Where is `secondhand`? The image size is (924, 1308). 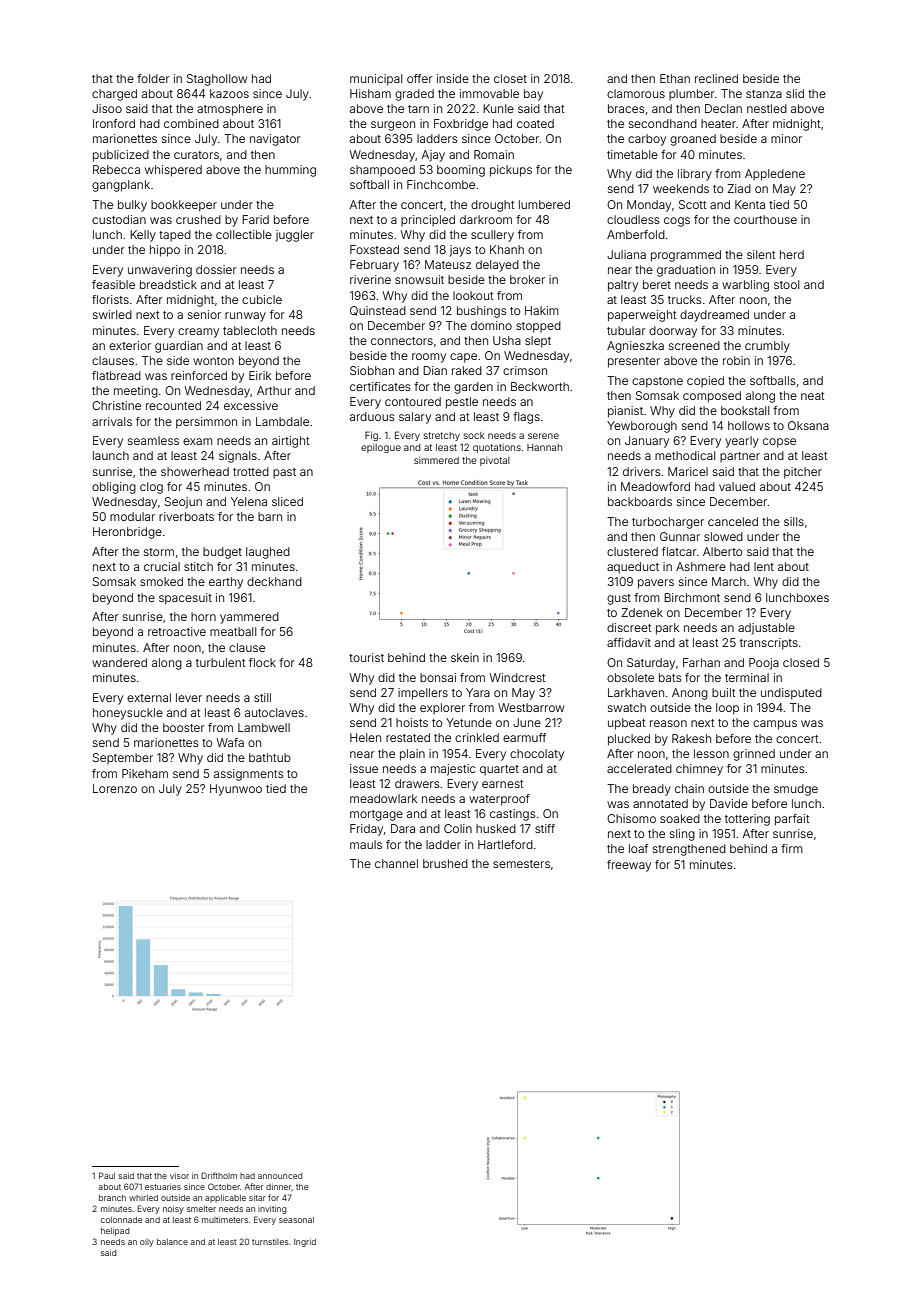
secondhand is located at coordinates (663, 123).
